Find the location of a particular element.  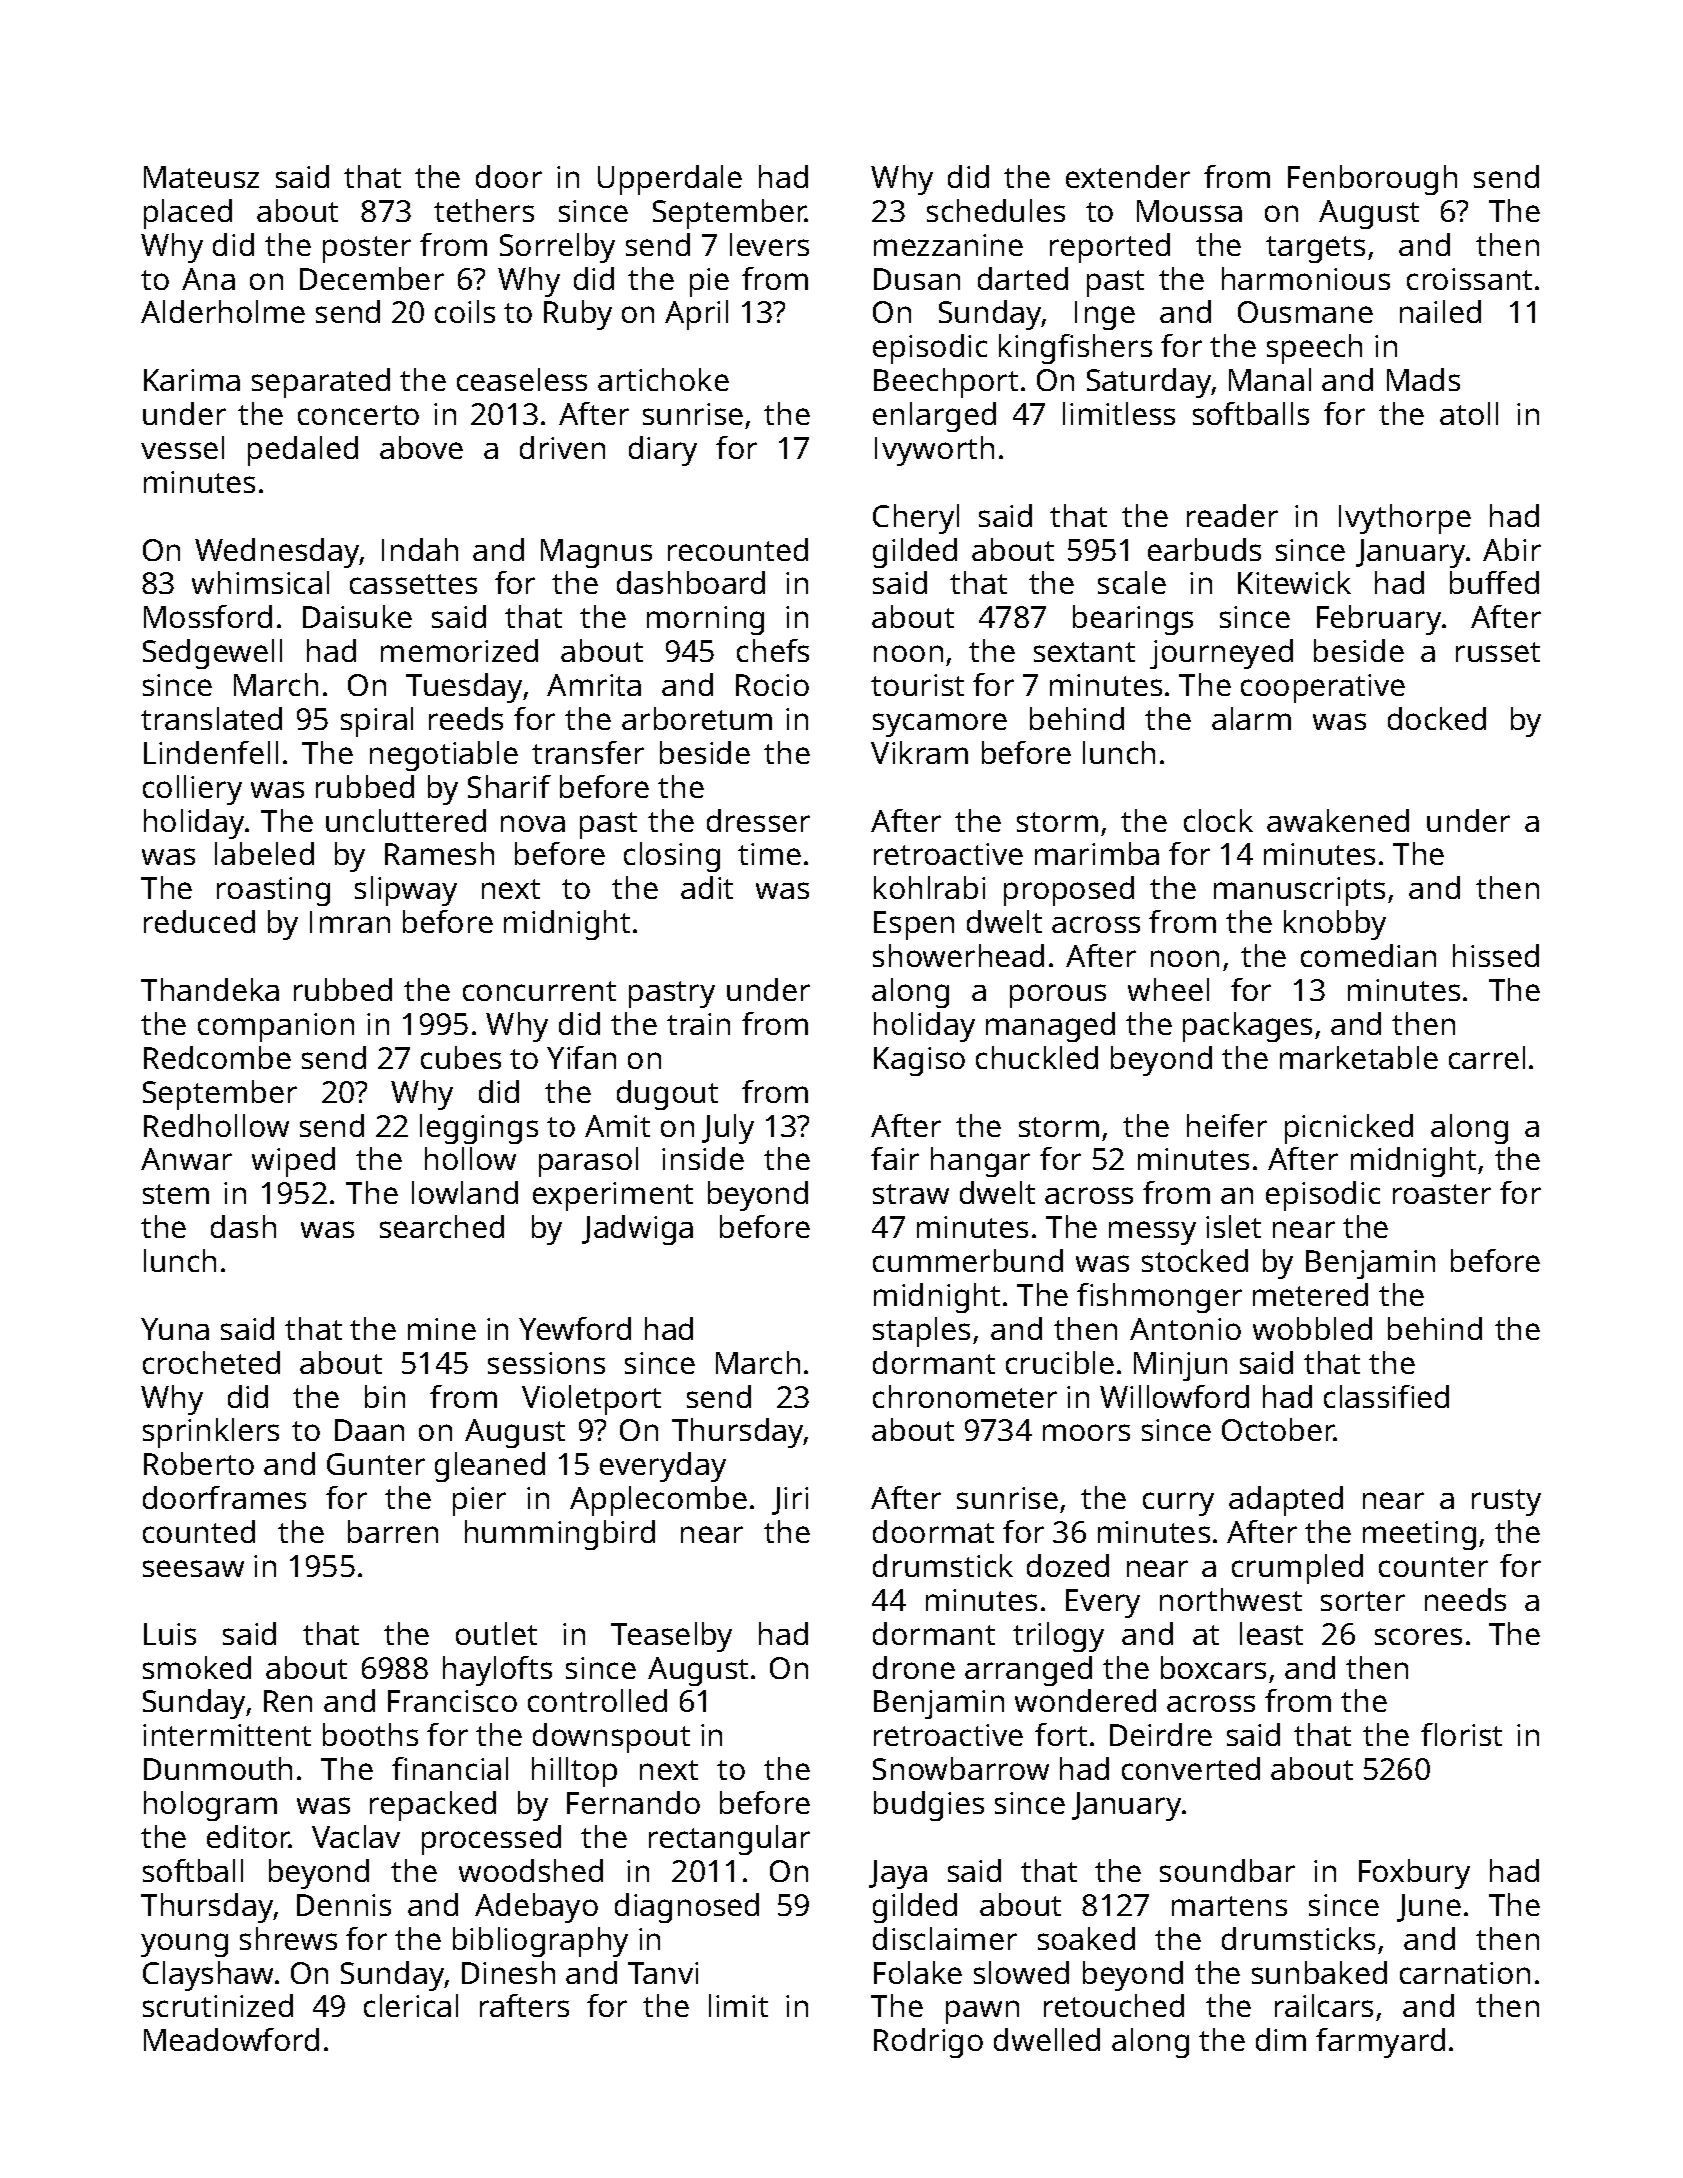

Imran is located at coordinates (350, 922).
